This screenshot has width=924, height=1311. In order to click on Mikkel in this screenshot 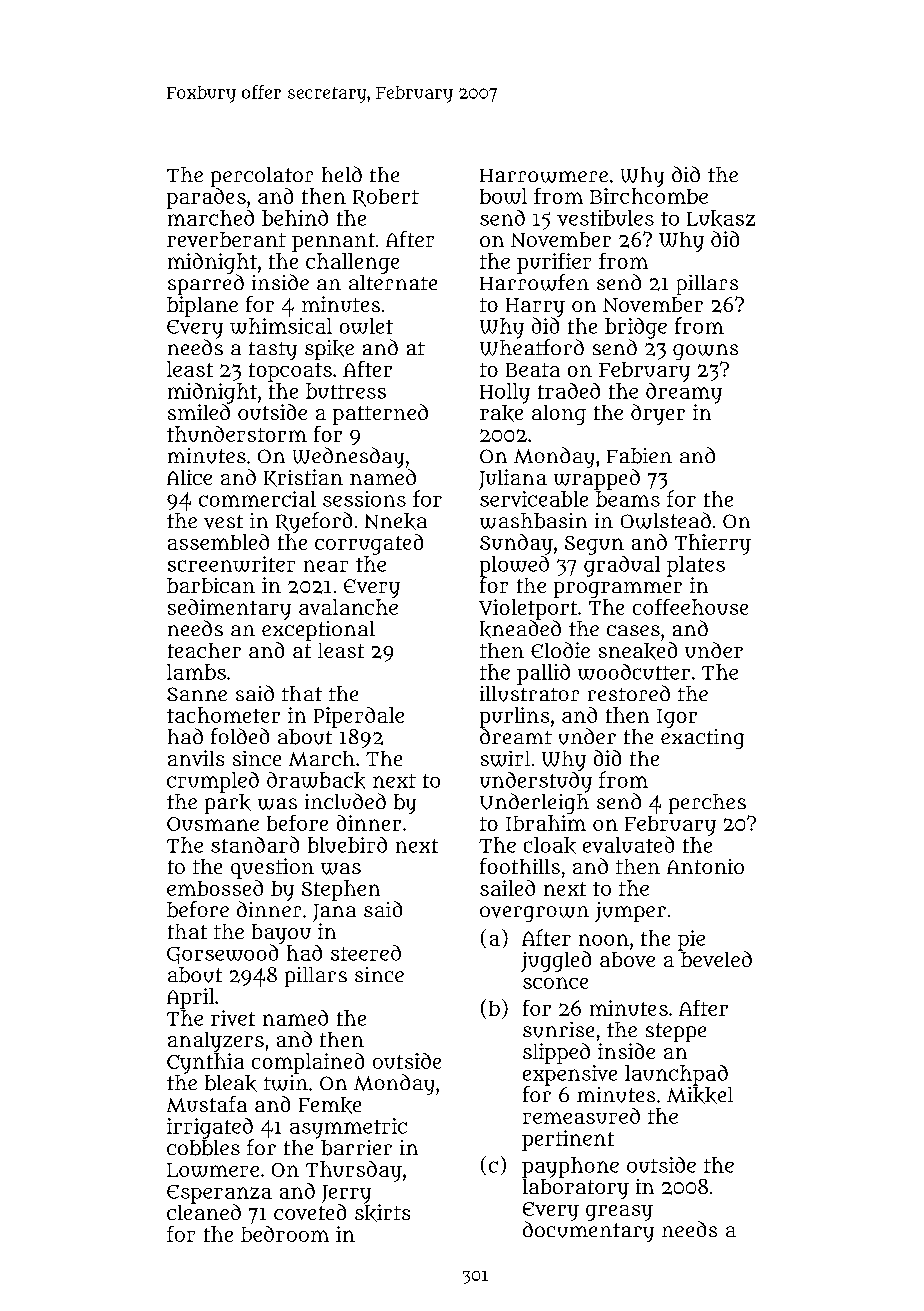, I will do `click(700, 1095)`.
